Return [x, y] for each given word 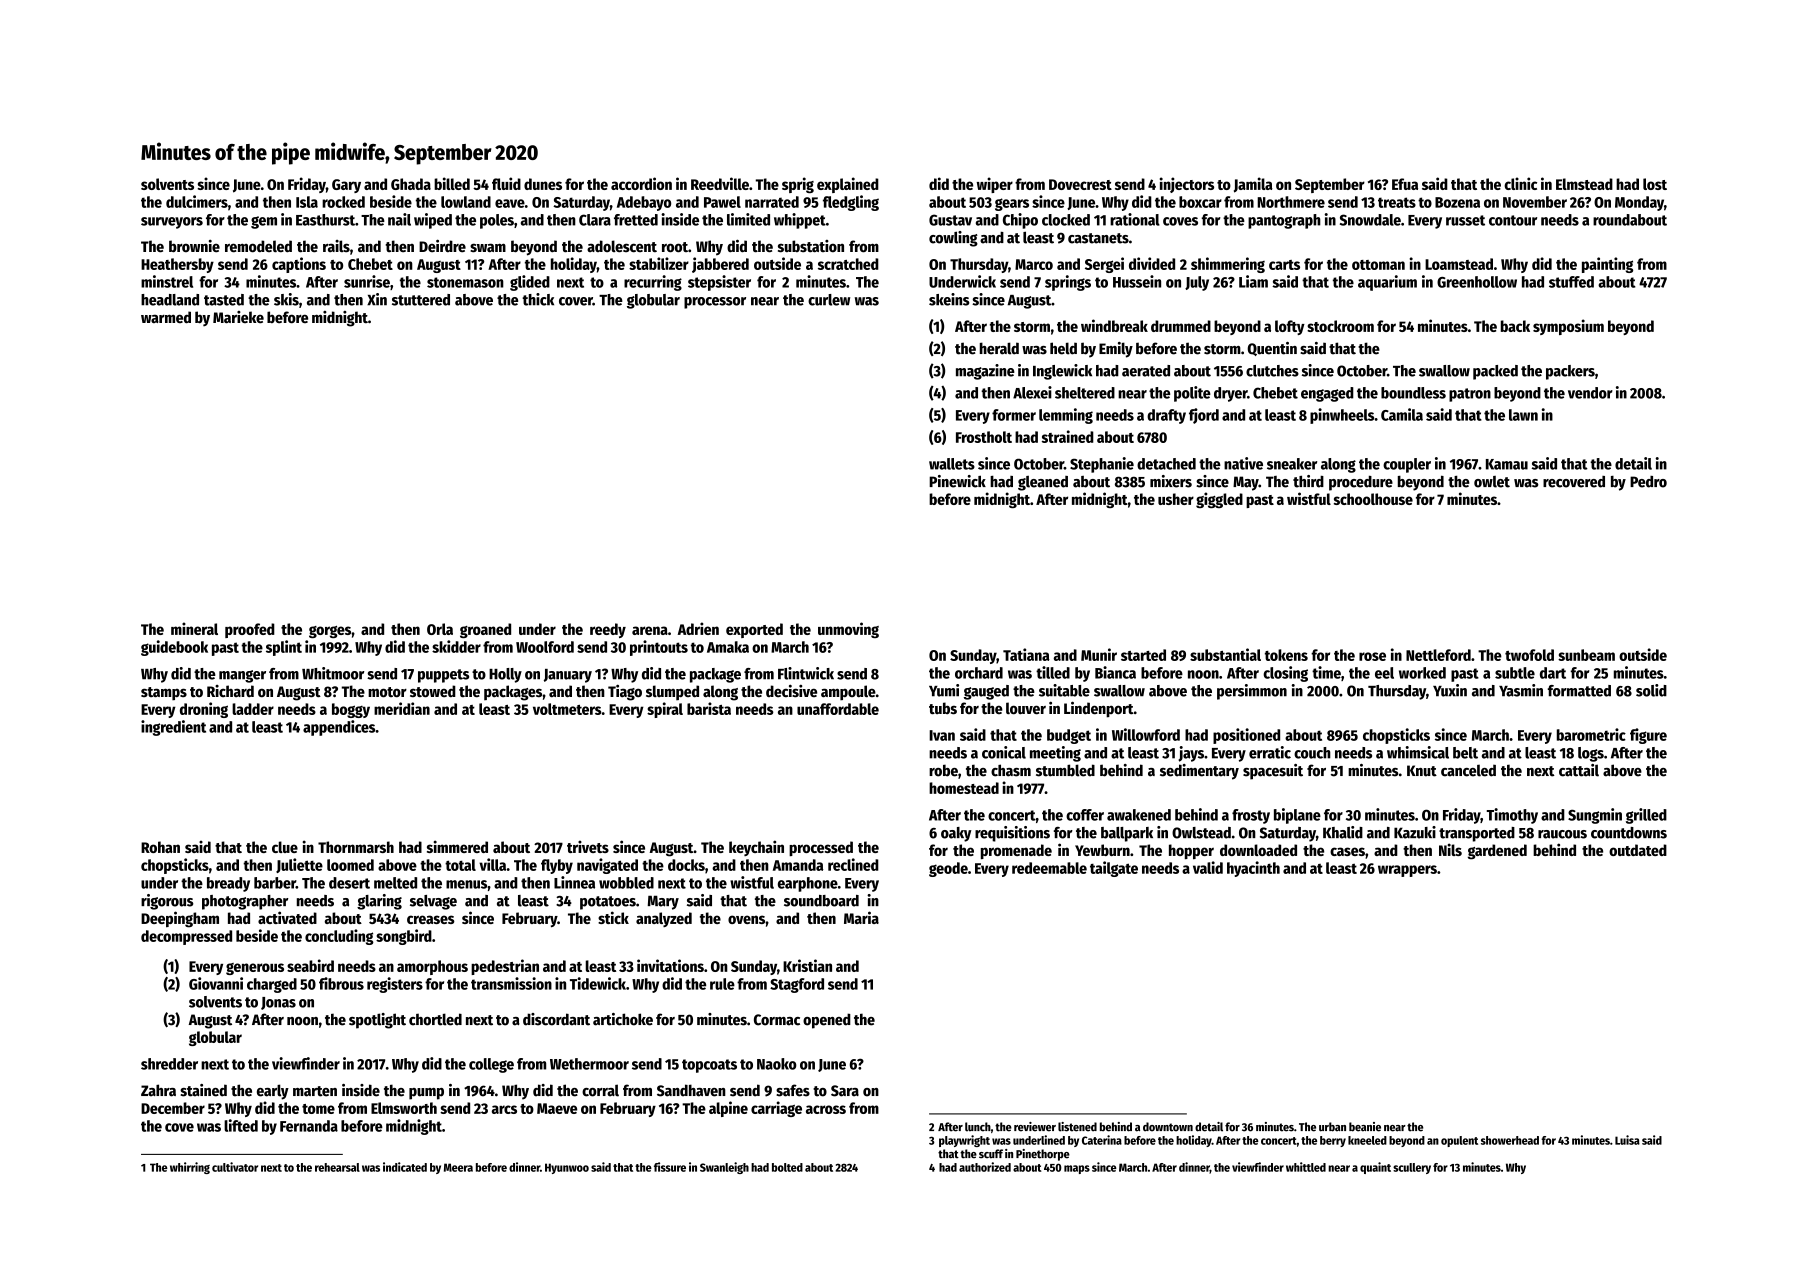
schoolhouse [1373, 499]
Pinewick [957, 481]
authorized [985, 1167]
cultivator [235, 1167]
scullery [1412, 1168]
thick [538, 299]
